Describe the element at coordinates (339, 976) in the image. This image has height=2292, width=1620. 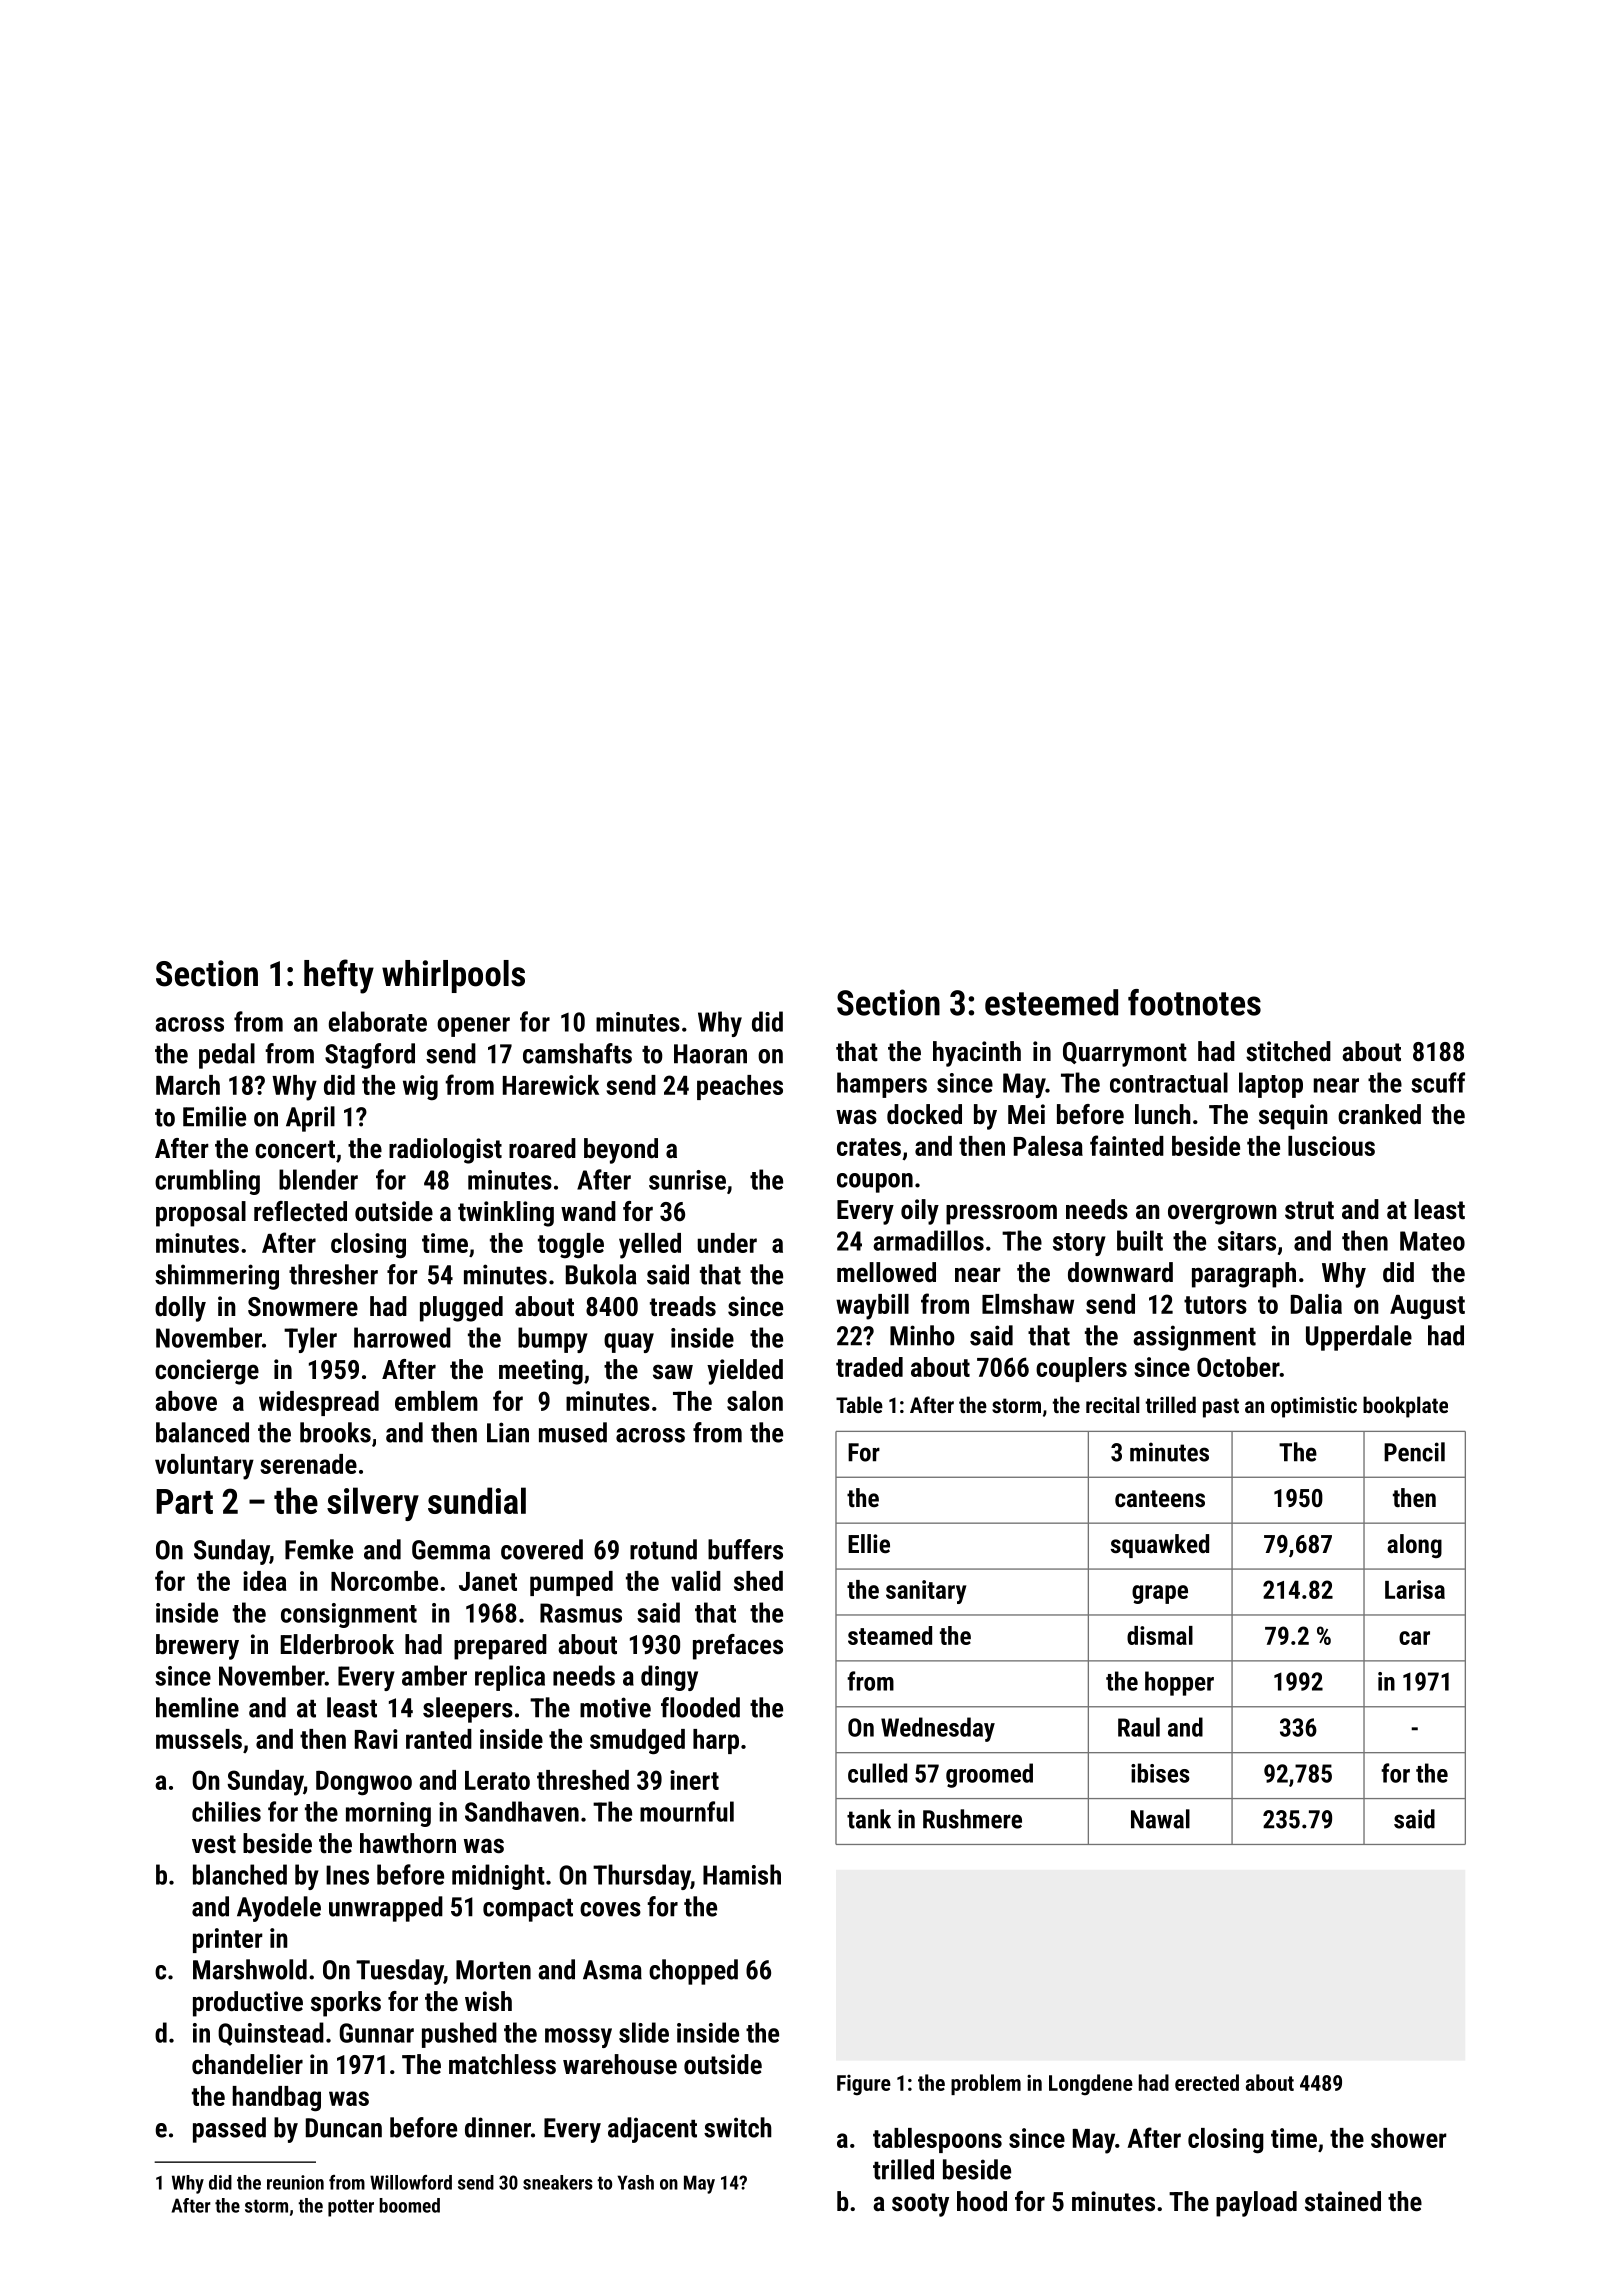
I see `hefty` at that location.
